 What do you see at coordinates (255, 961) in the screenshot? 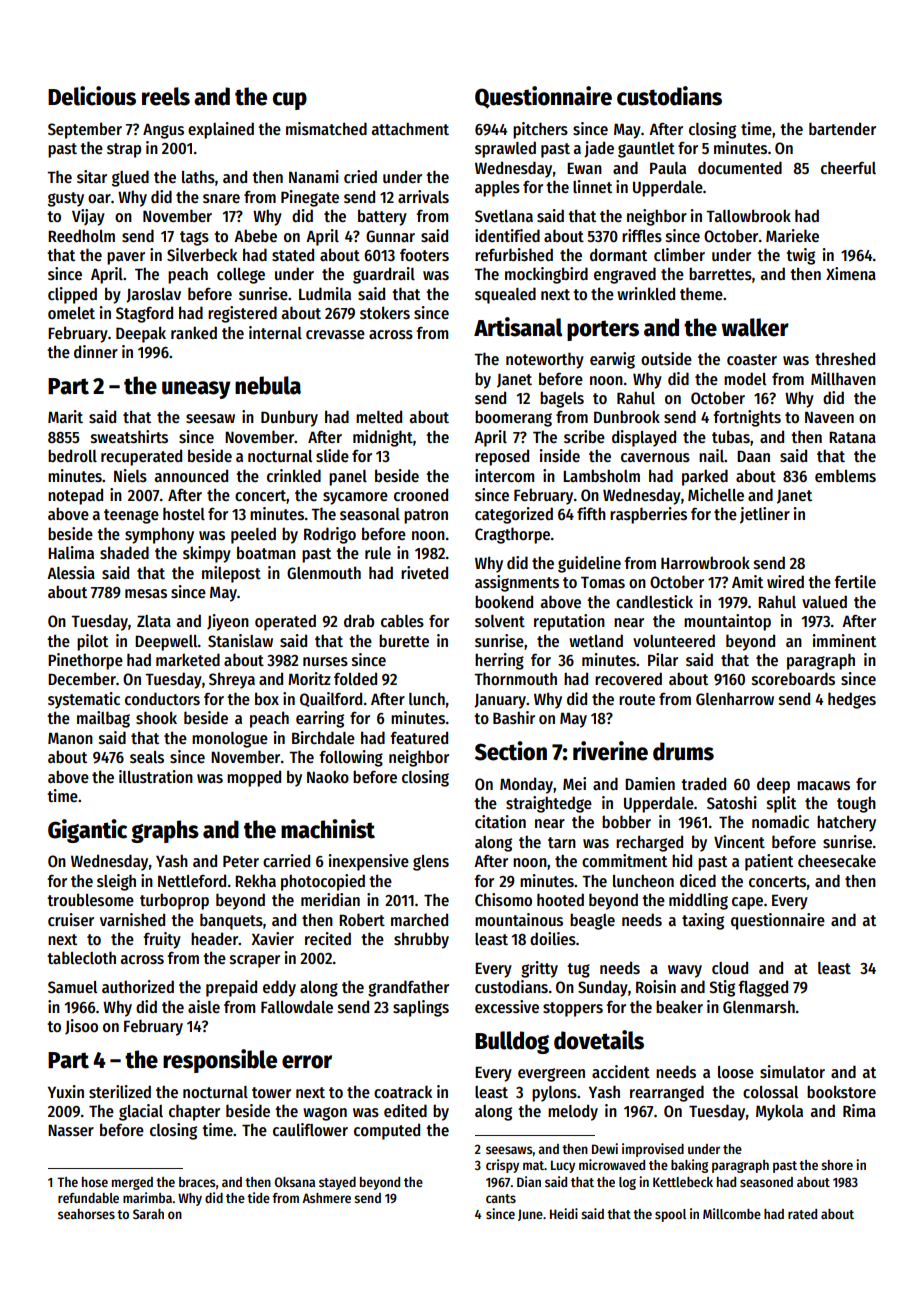
I see `scraper` at bounding box center [255, 961].
